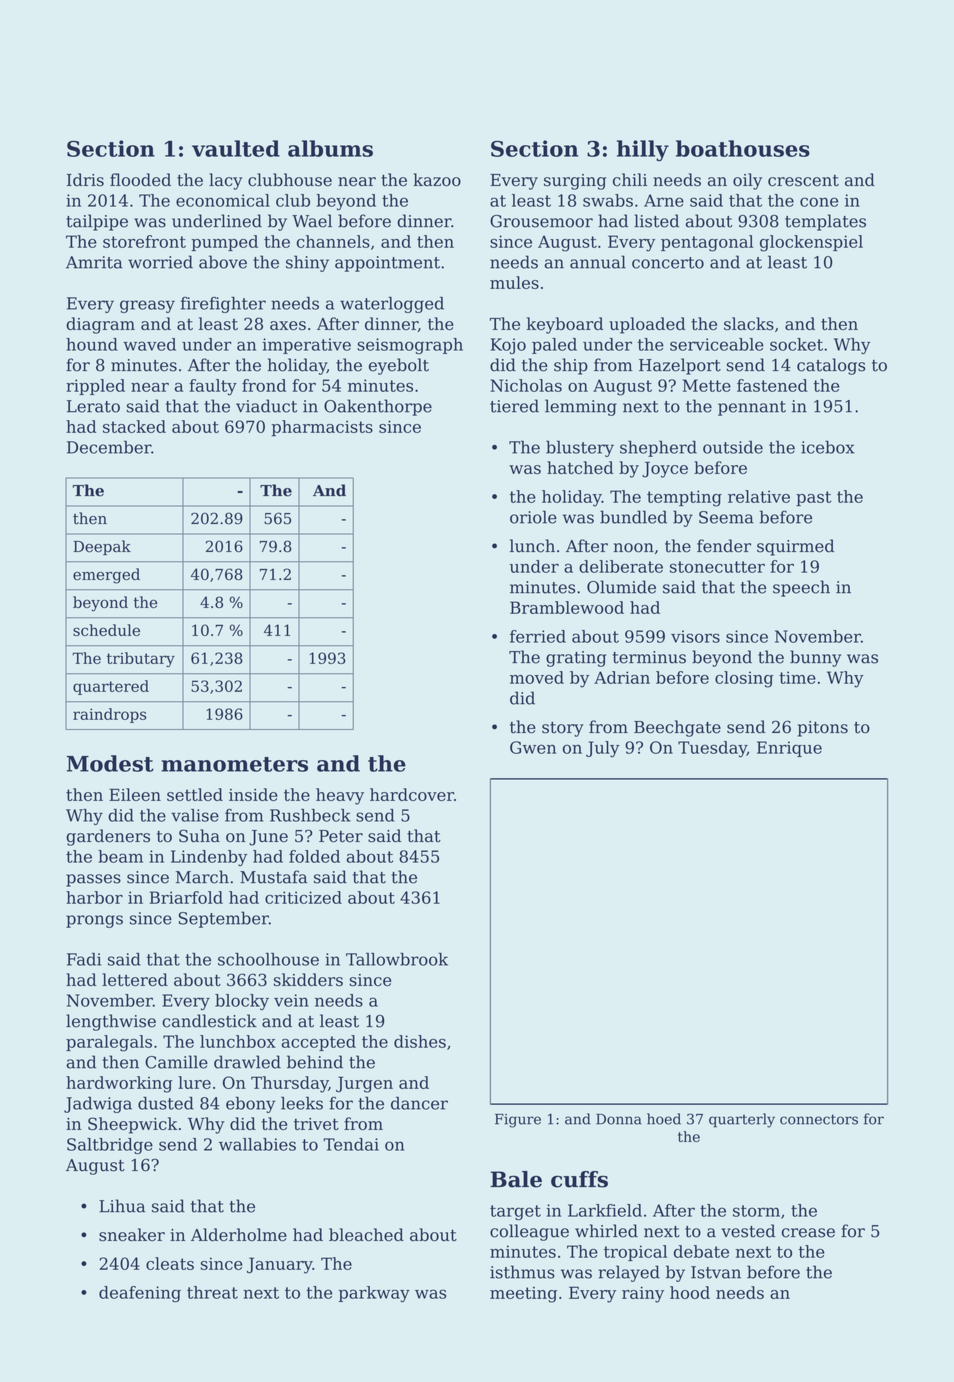 Image resolution: width=954 pixels, height=1382 pixels. I want to click on grating, so click(576, 659).
